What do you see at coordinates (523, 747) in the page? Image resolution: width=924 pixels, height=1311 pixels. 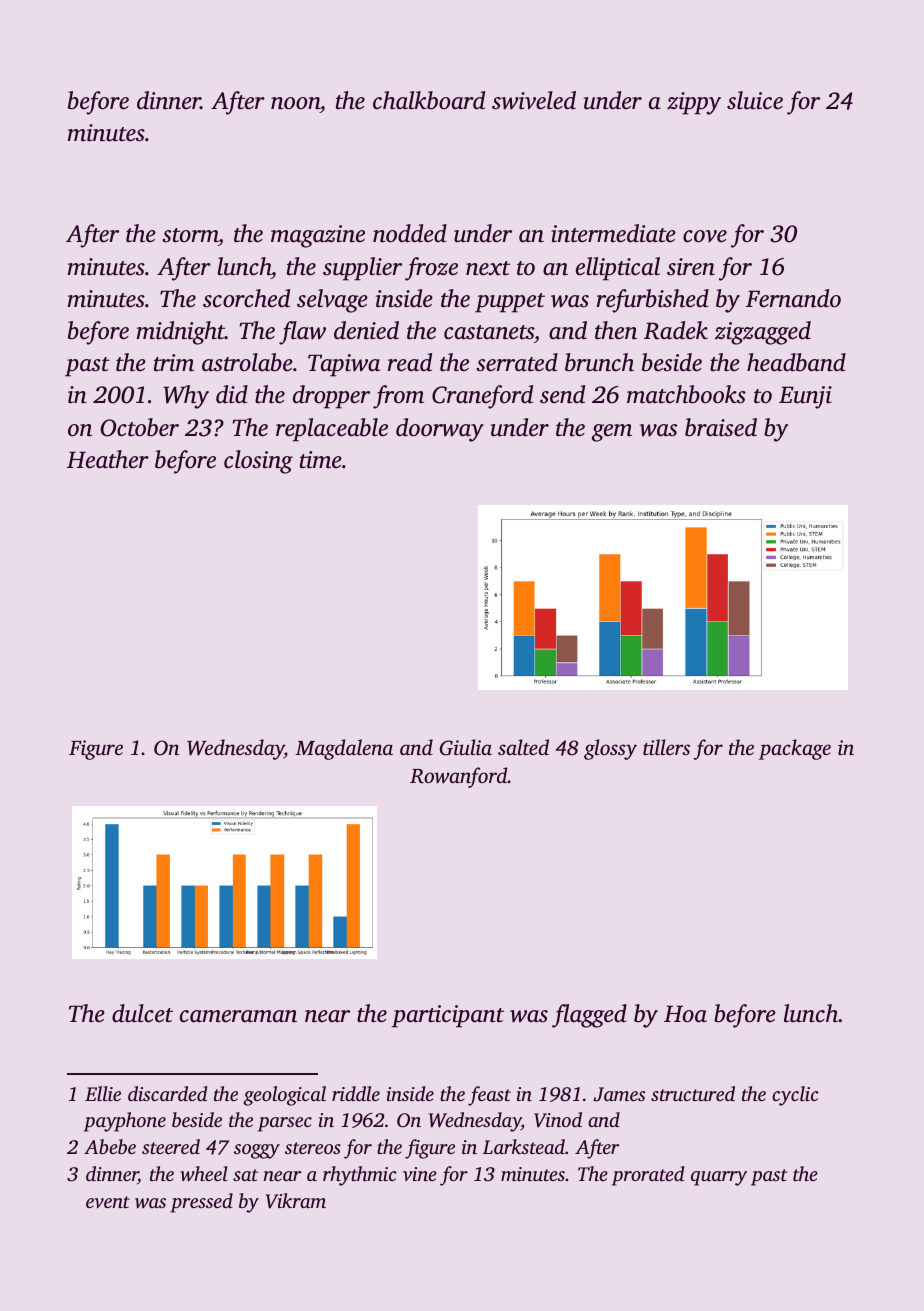 I see `salted` at bounding box center [523, 747].
